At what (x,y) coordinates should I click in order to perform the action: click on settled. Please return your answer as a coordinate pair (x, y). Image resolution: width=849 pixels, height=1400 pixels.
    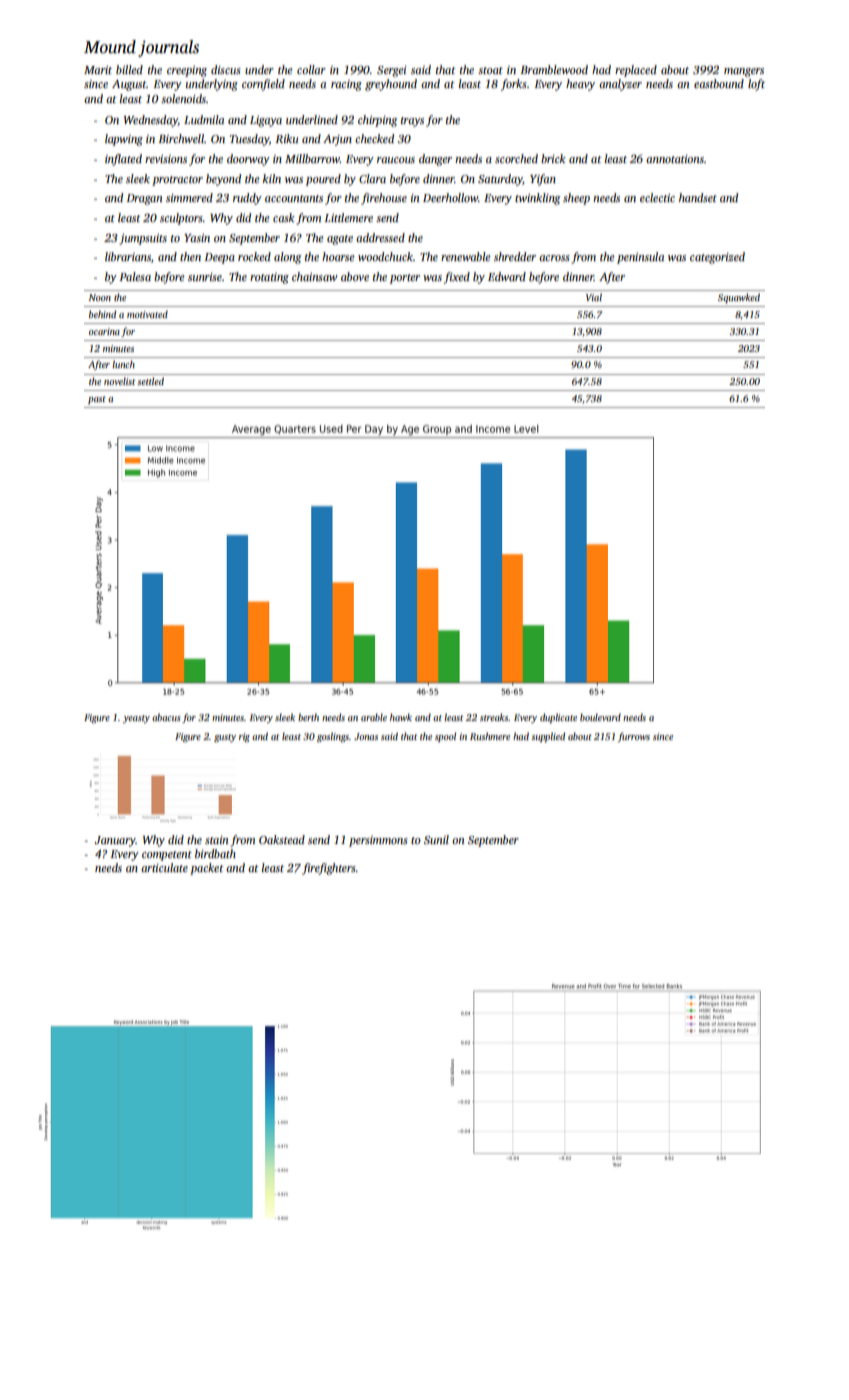
    Looking at the image, I should click on (150, 381).
